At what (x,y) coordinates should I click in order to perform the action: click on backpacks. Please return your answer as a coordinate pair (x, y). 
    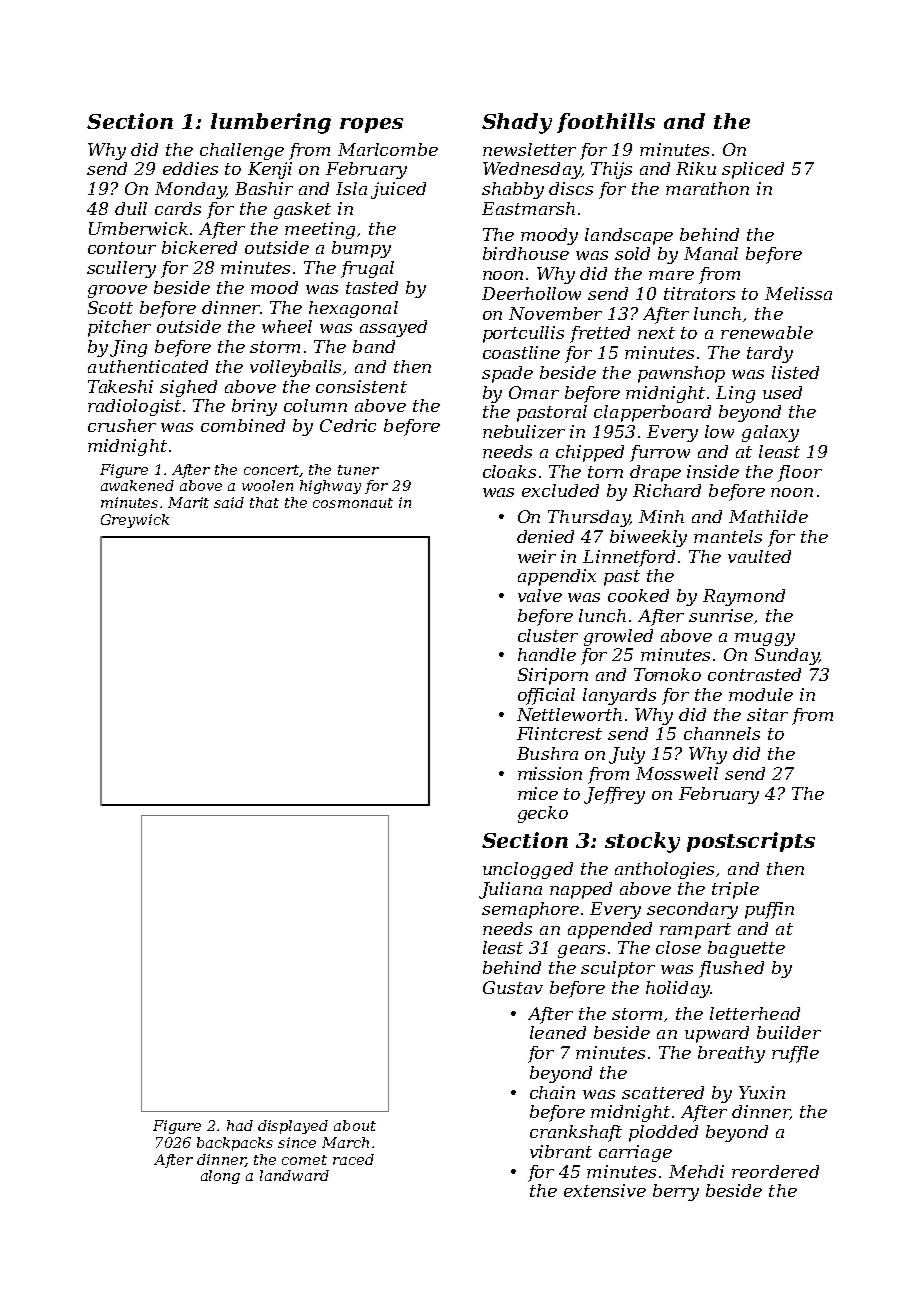
    Looking at the image, I should click on (235, 1144).
